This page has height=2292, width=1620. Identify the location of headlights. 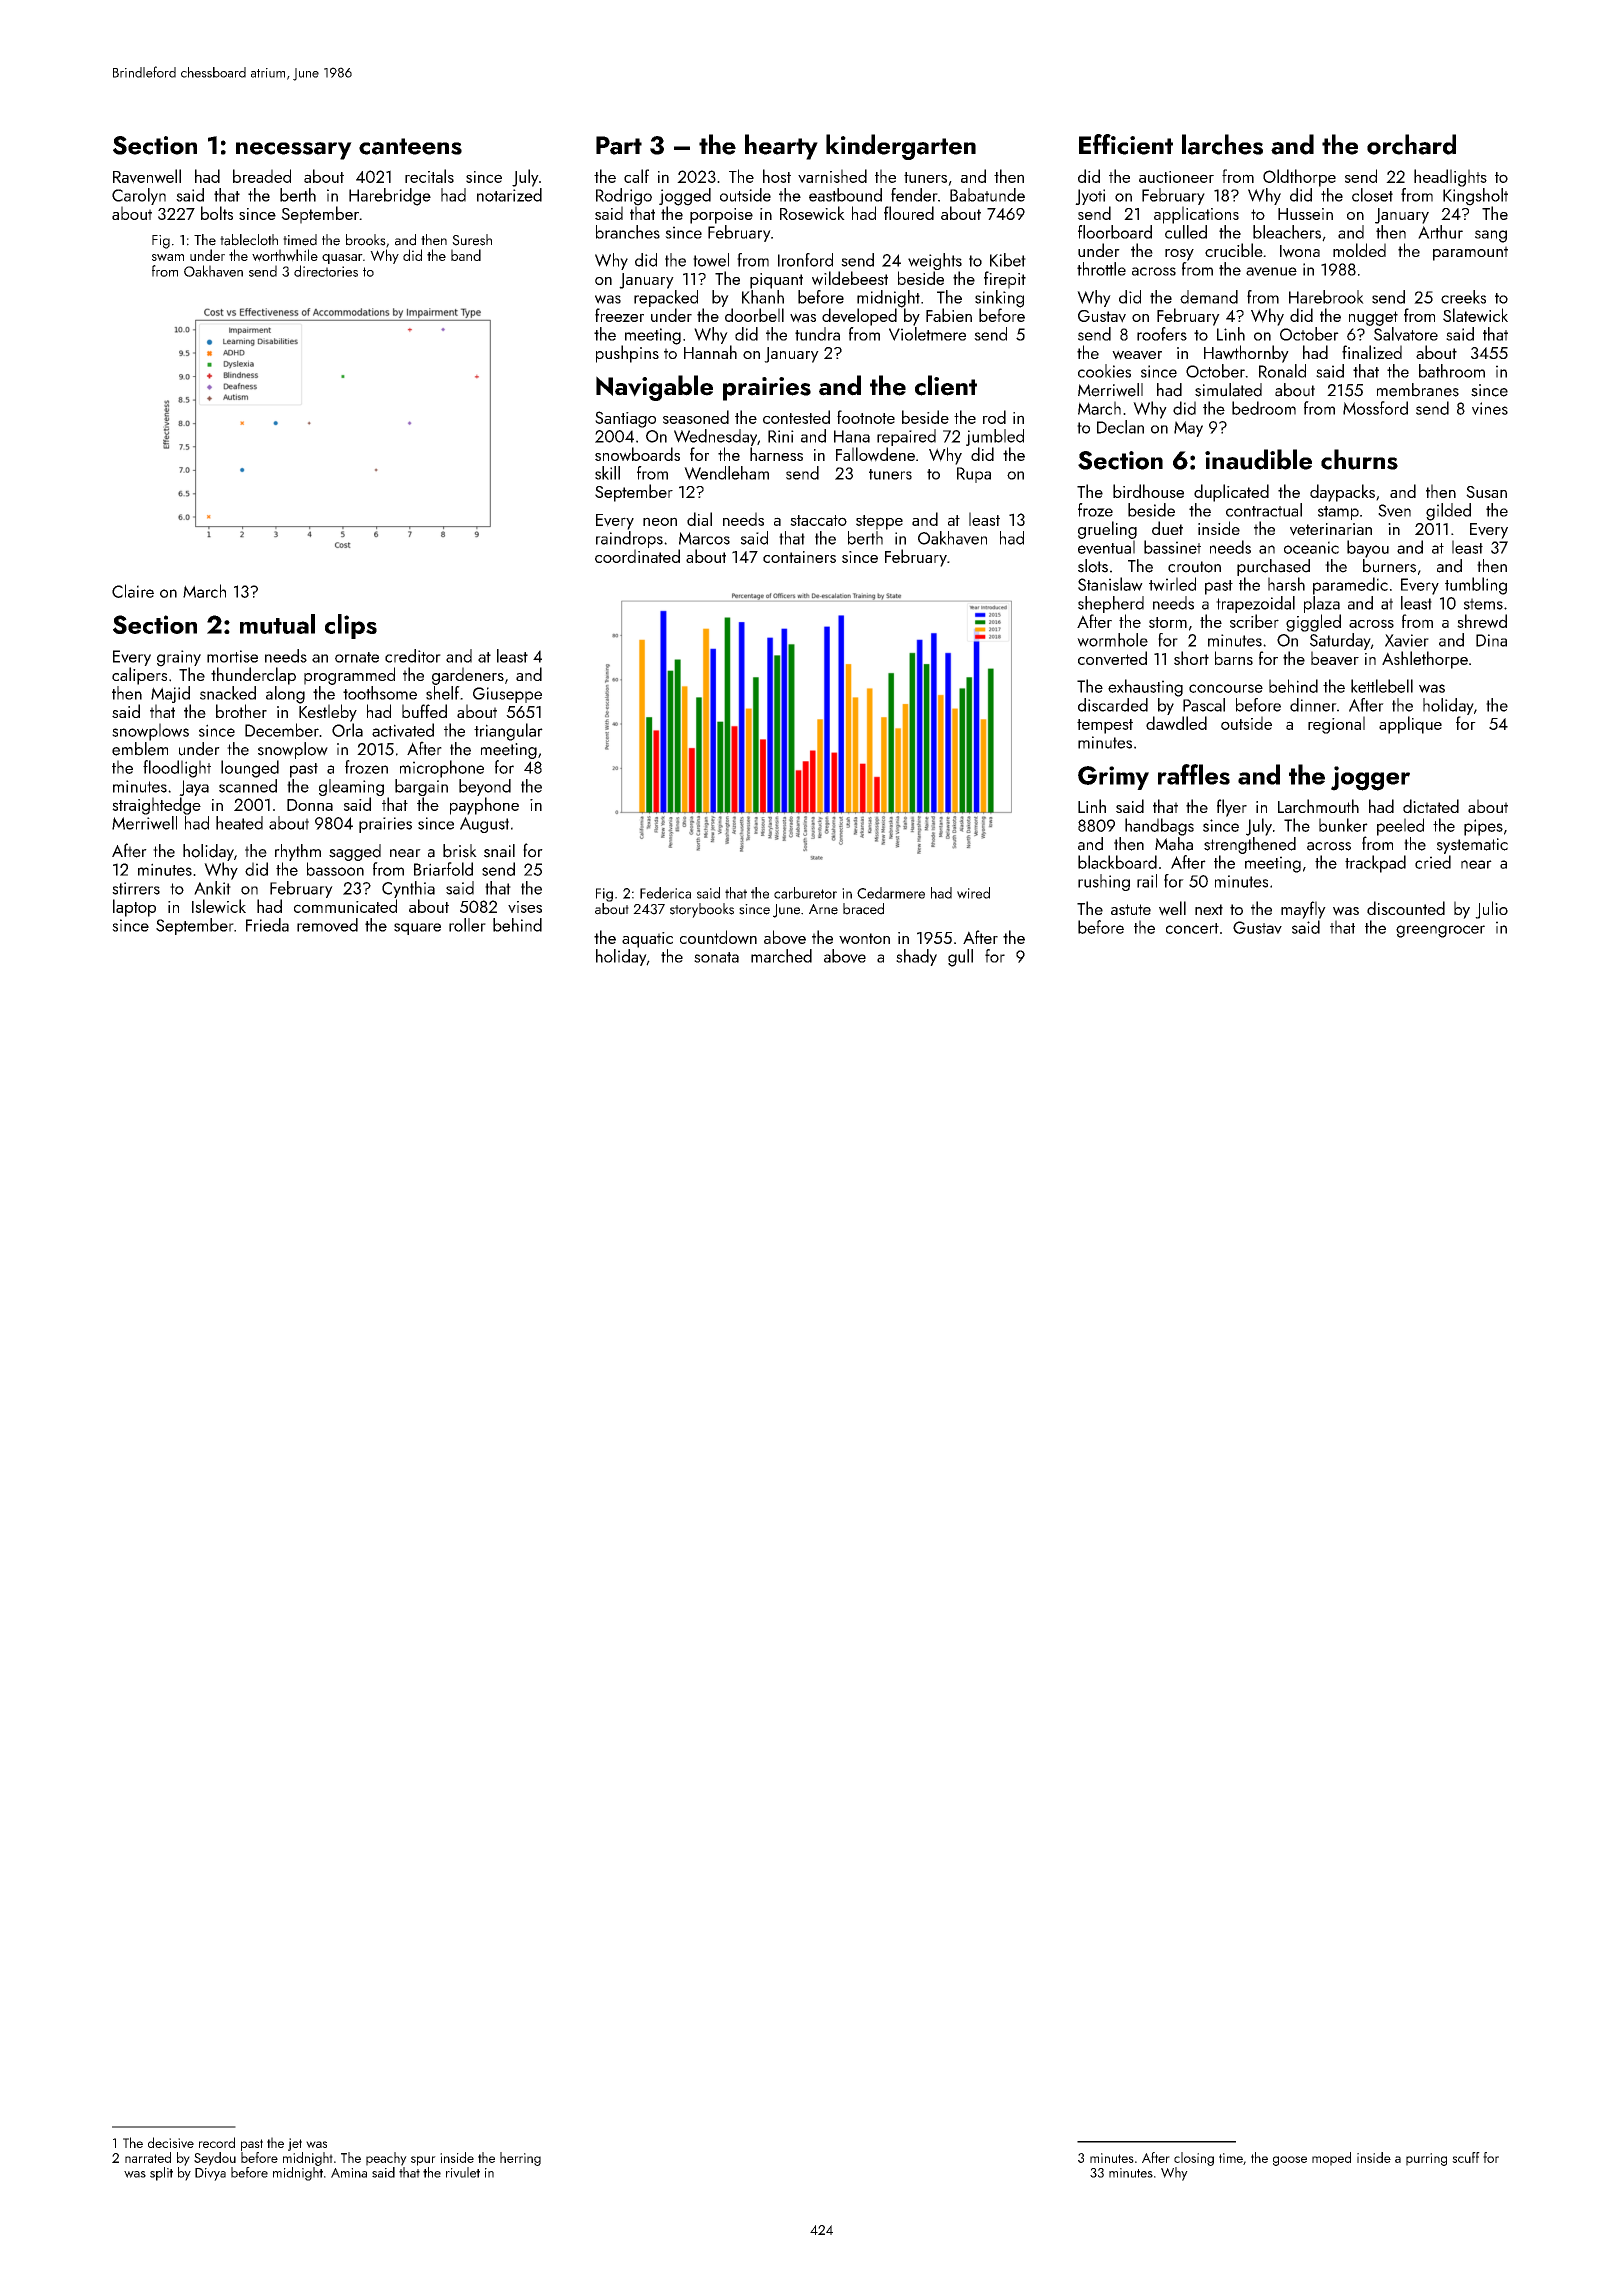
(1450, 178).
